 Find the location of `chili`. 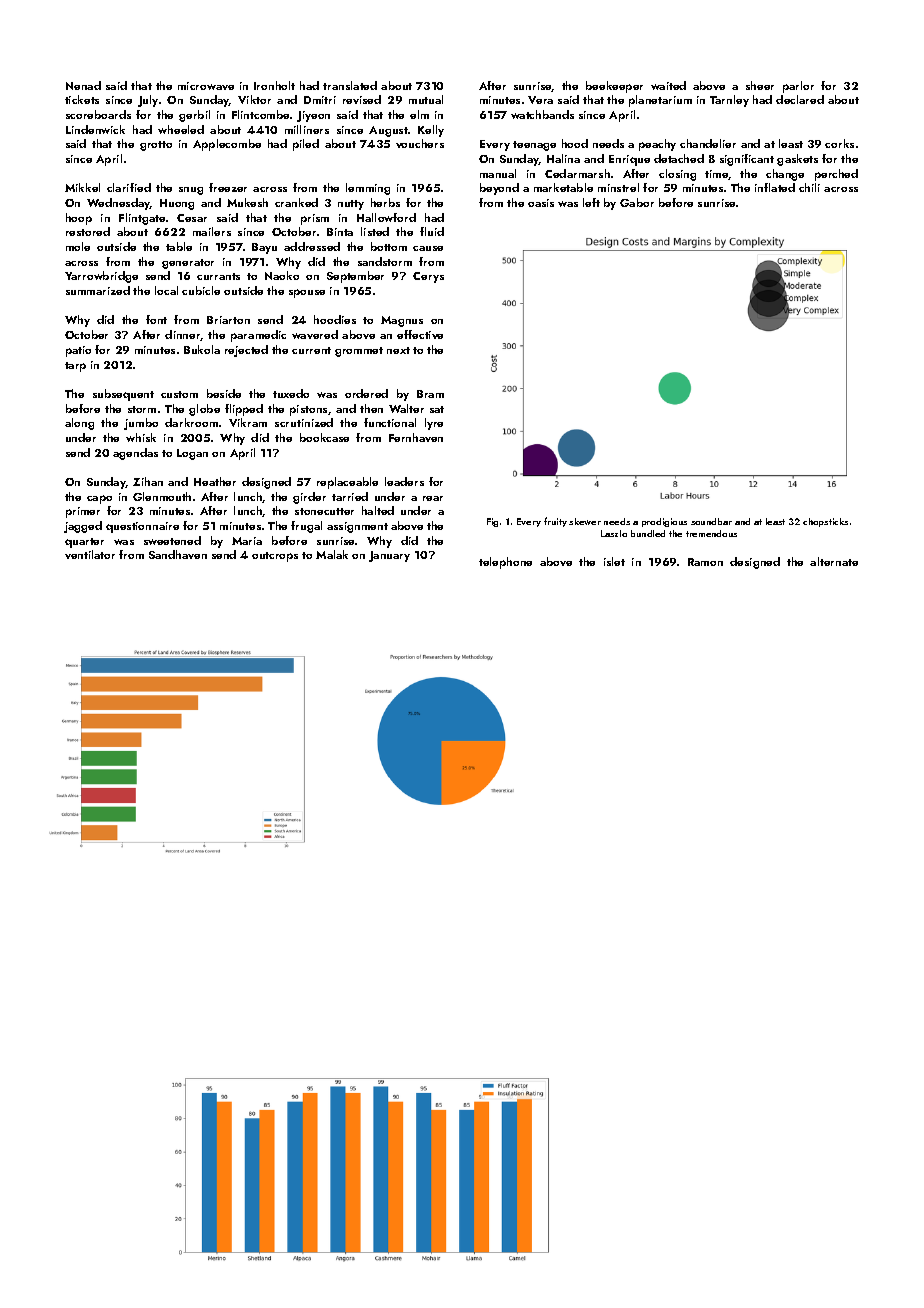

chili is located at coordinates (809, 187).
